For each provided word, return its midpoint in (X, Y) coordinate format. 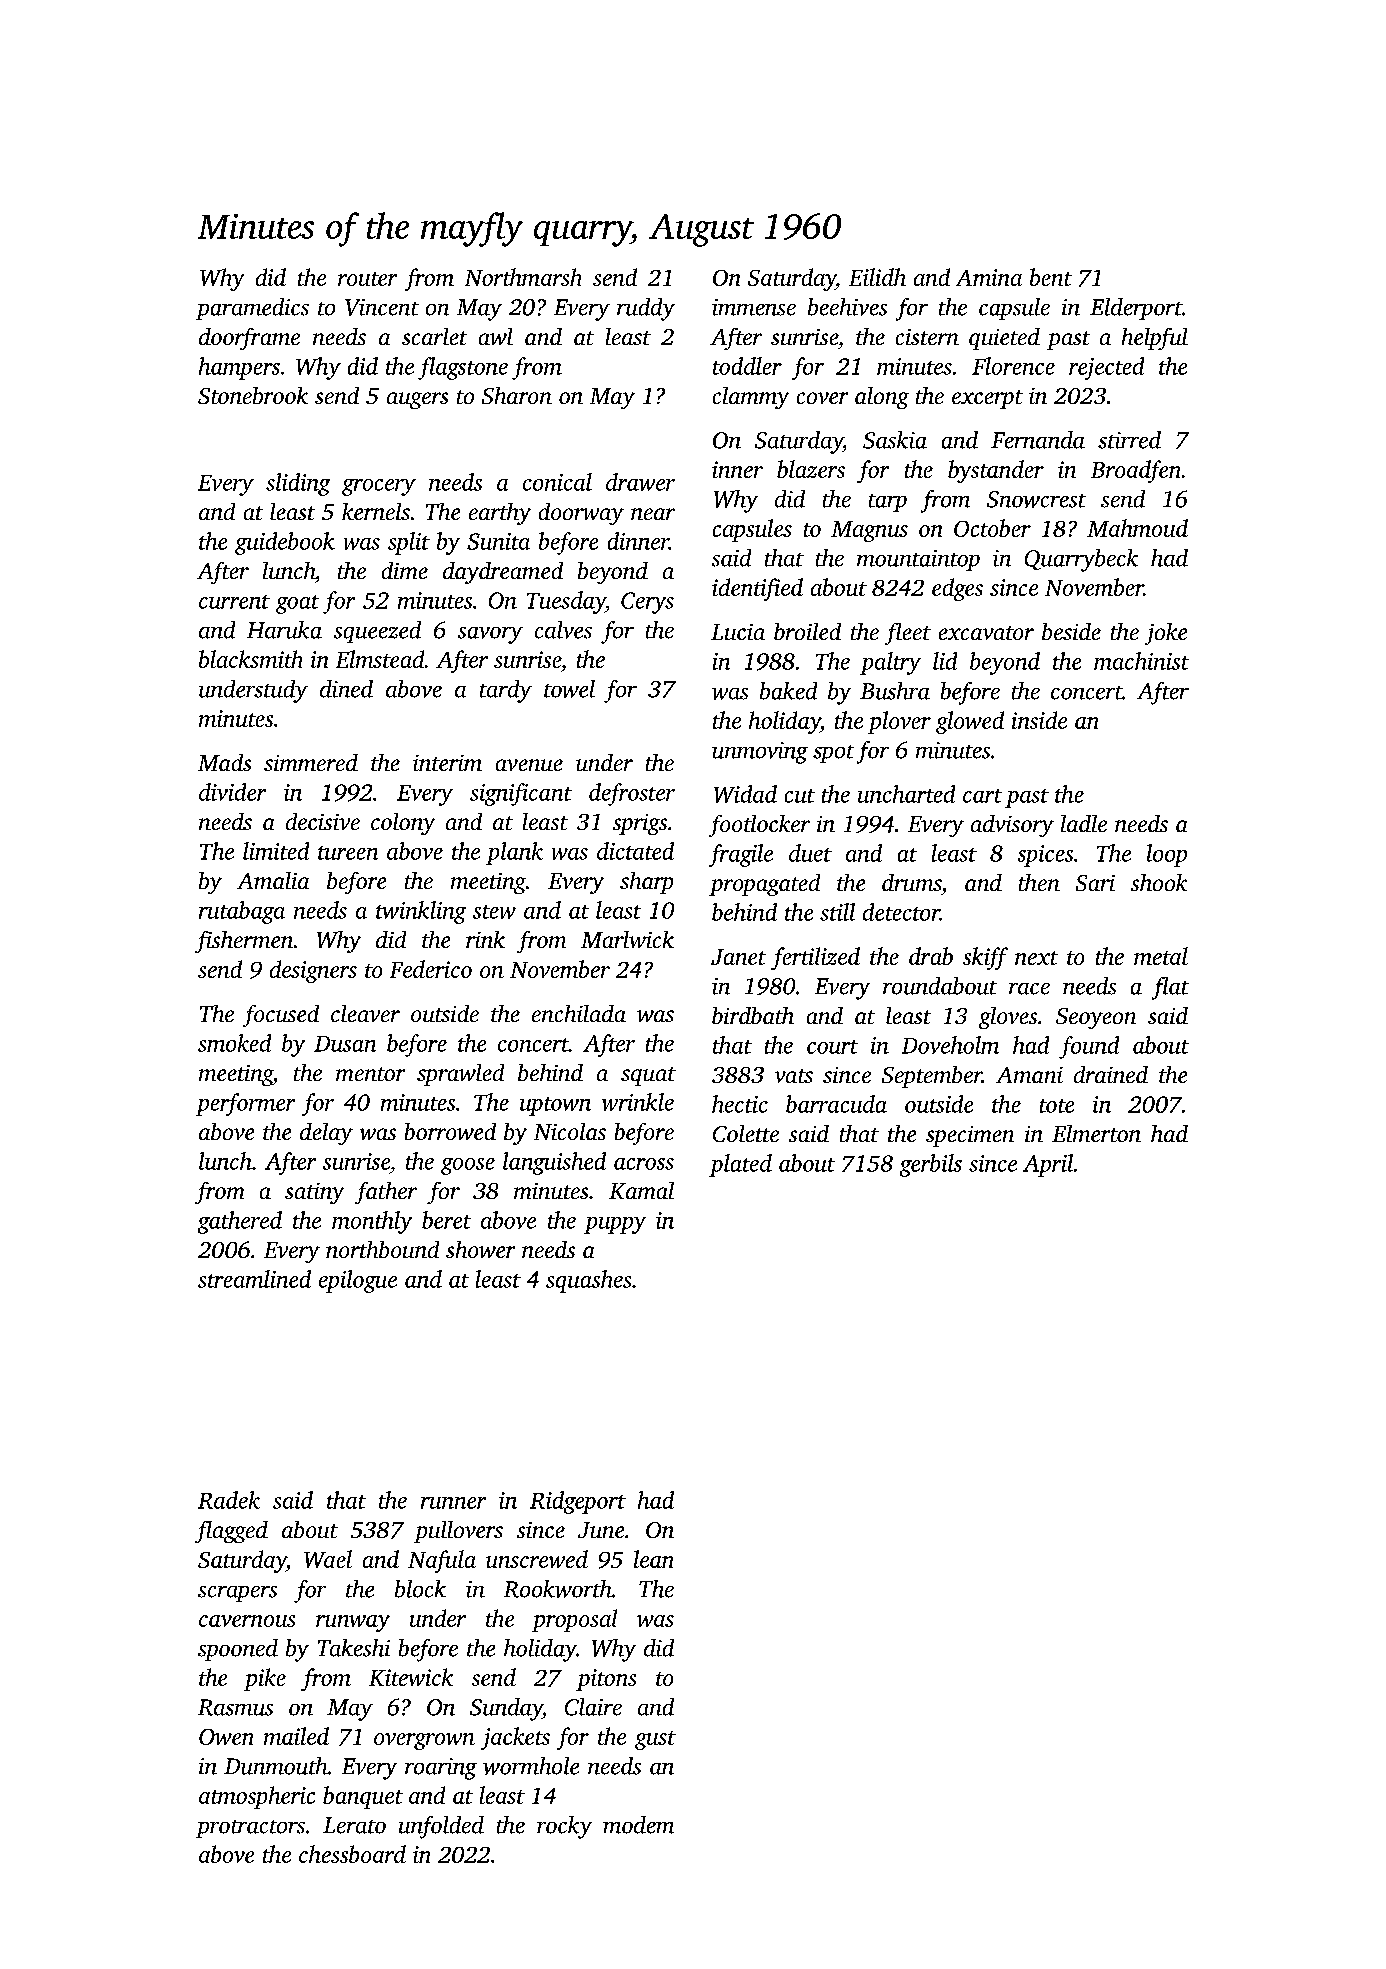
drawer (640, 482)
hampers (239, 368)
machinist (1141, 661)
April (1048, 1165)
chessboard (352, 1854)
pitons (606, 1680)
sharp (646, 883)
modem (638, 1825)
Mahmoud (1137, 528)
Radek (229, 1500)
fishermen (244, 942)
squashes (588, 1281)
